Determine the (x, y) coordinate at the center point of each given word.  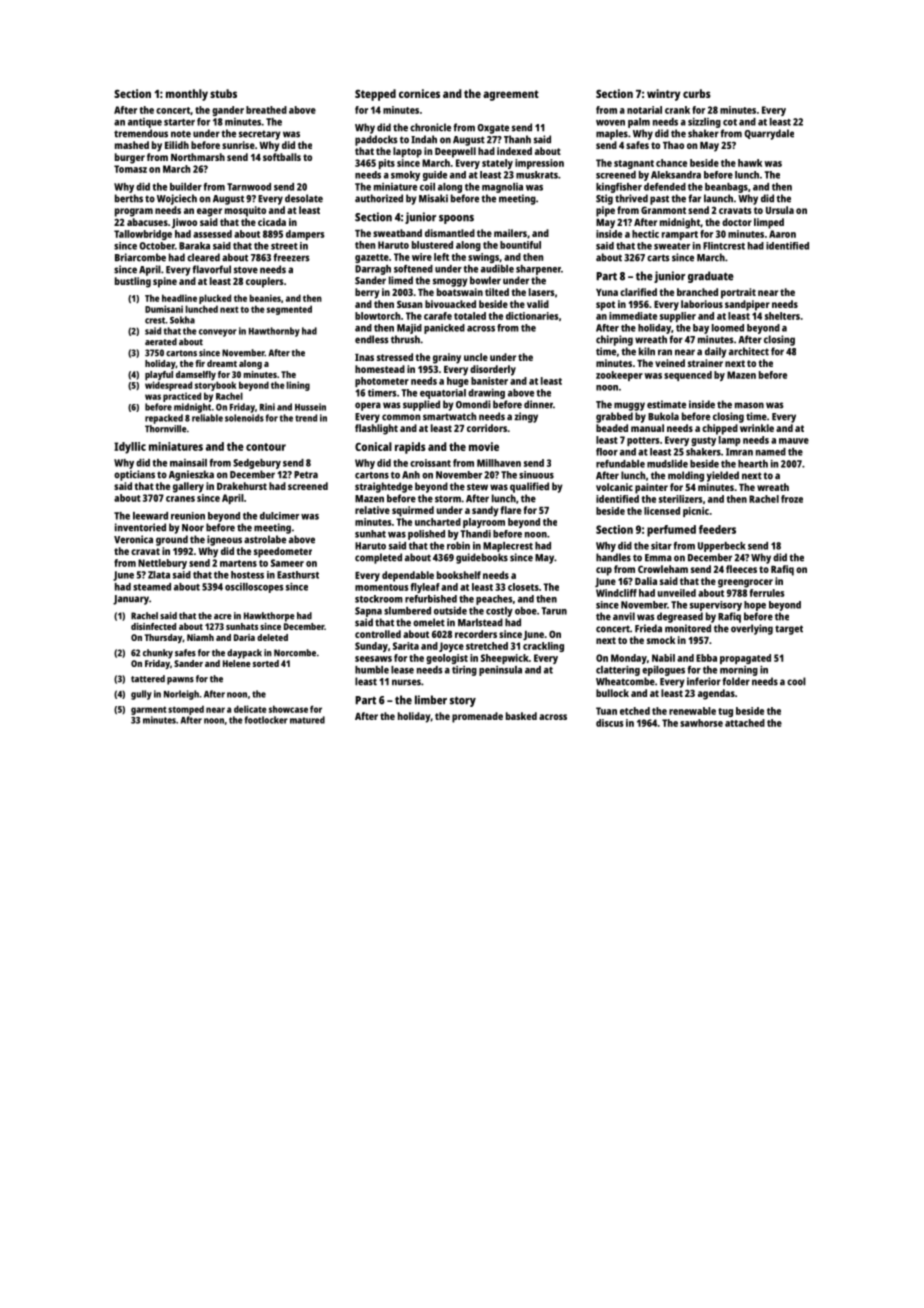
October (157, 246)
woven (610, 123)
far (694, 198)
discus (609, 723)
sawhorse (701, 723)
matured (307, 720)
